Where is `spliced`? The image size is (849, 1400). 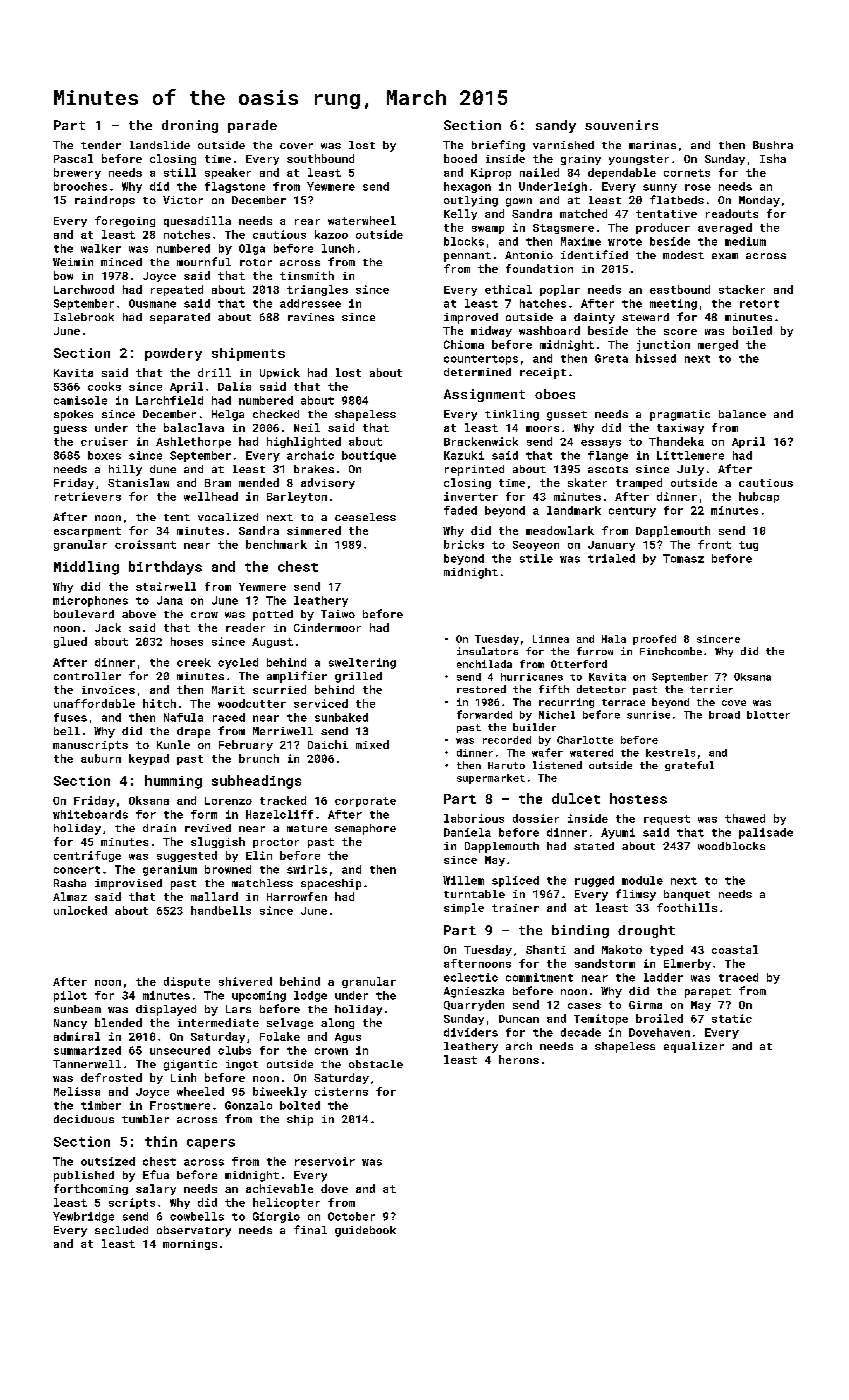
spliced is located at coordinates (515, 881).
